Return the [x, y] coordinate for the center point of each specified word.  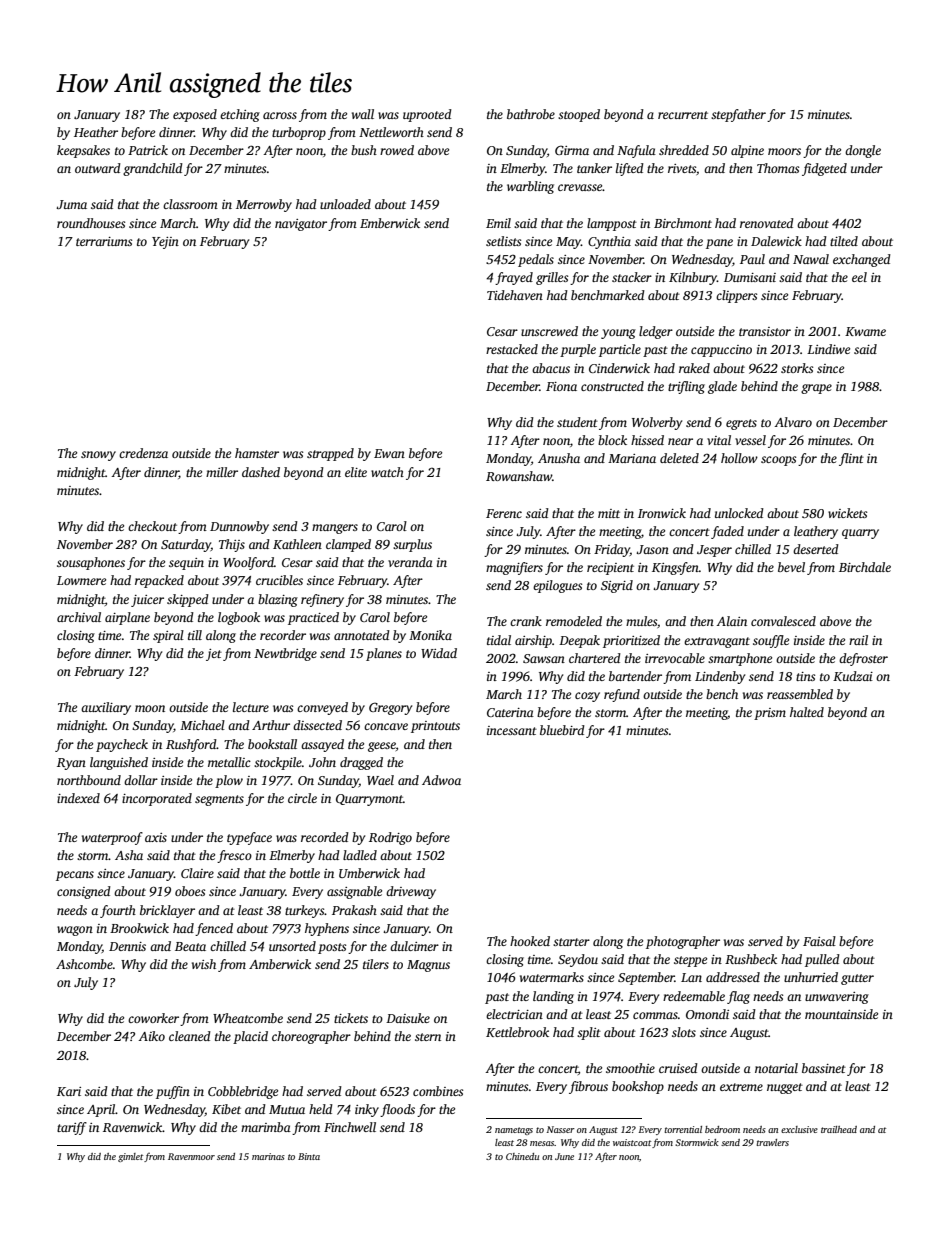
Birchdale [865, 567]
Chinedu [522, 1156]
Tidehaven [515, 295]
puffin [173, 1092]
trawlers [772, 1142]
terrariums [104, 241]
